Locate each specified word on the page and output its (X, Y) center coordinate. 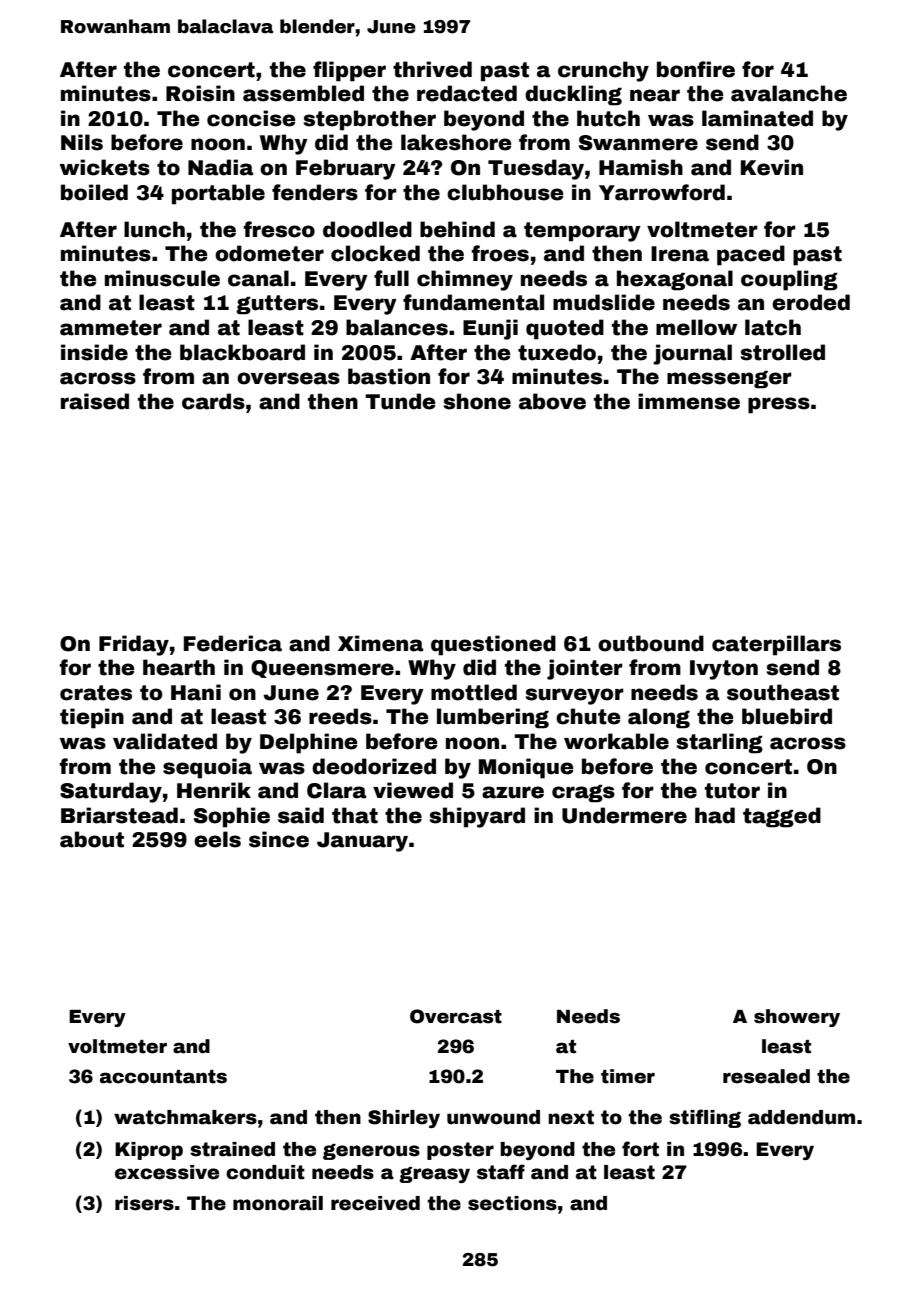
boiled (94, 192)
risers (144, 1203)
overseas (288, 378)
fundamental (473, 302)
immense (689, 401)
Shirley (404, 1119)
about (92, 839)
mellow (696, 327)
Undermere (624, 815)
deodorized (374, 766)
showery (797, 1018)
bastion (389, 376)
